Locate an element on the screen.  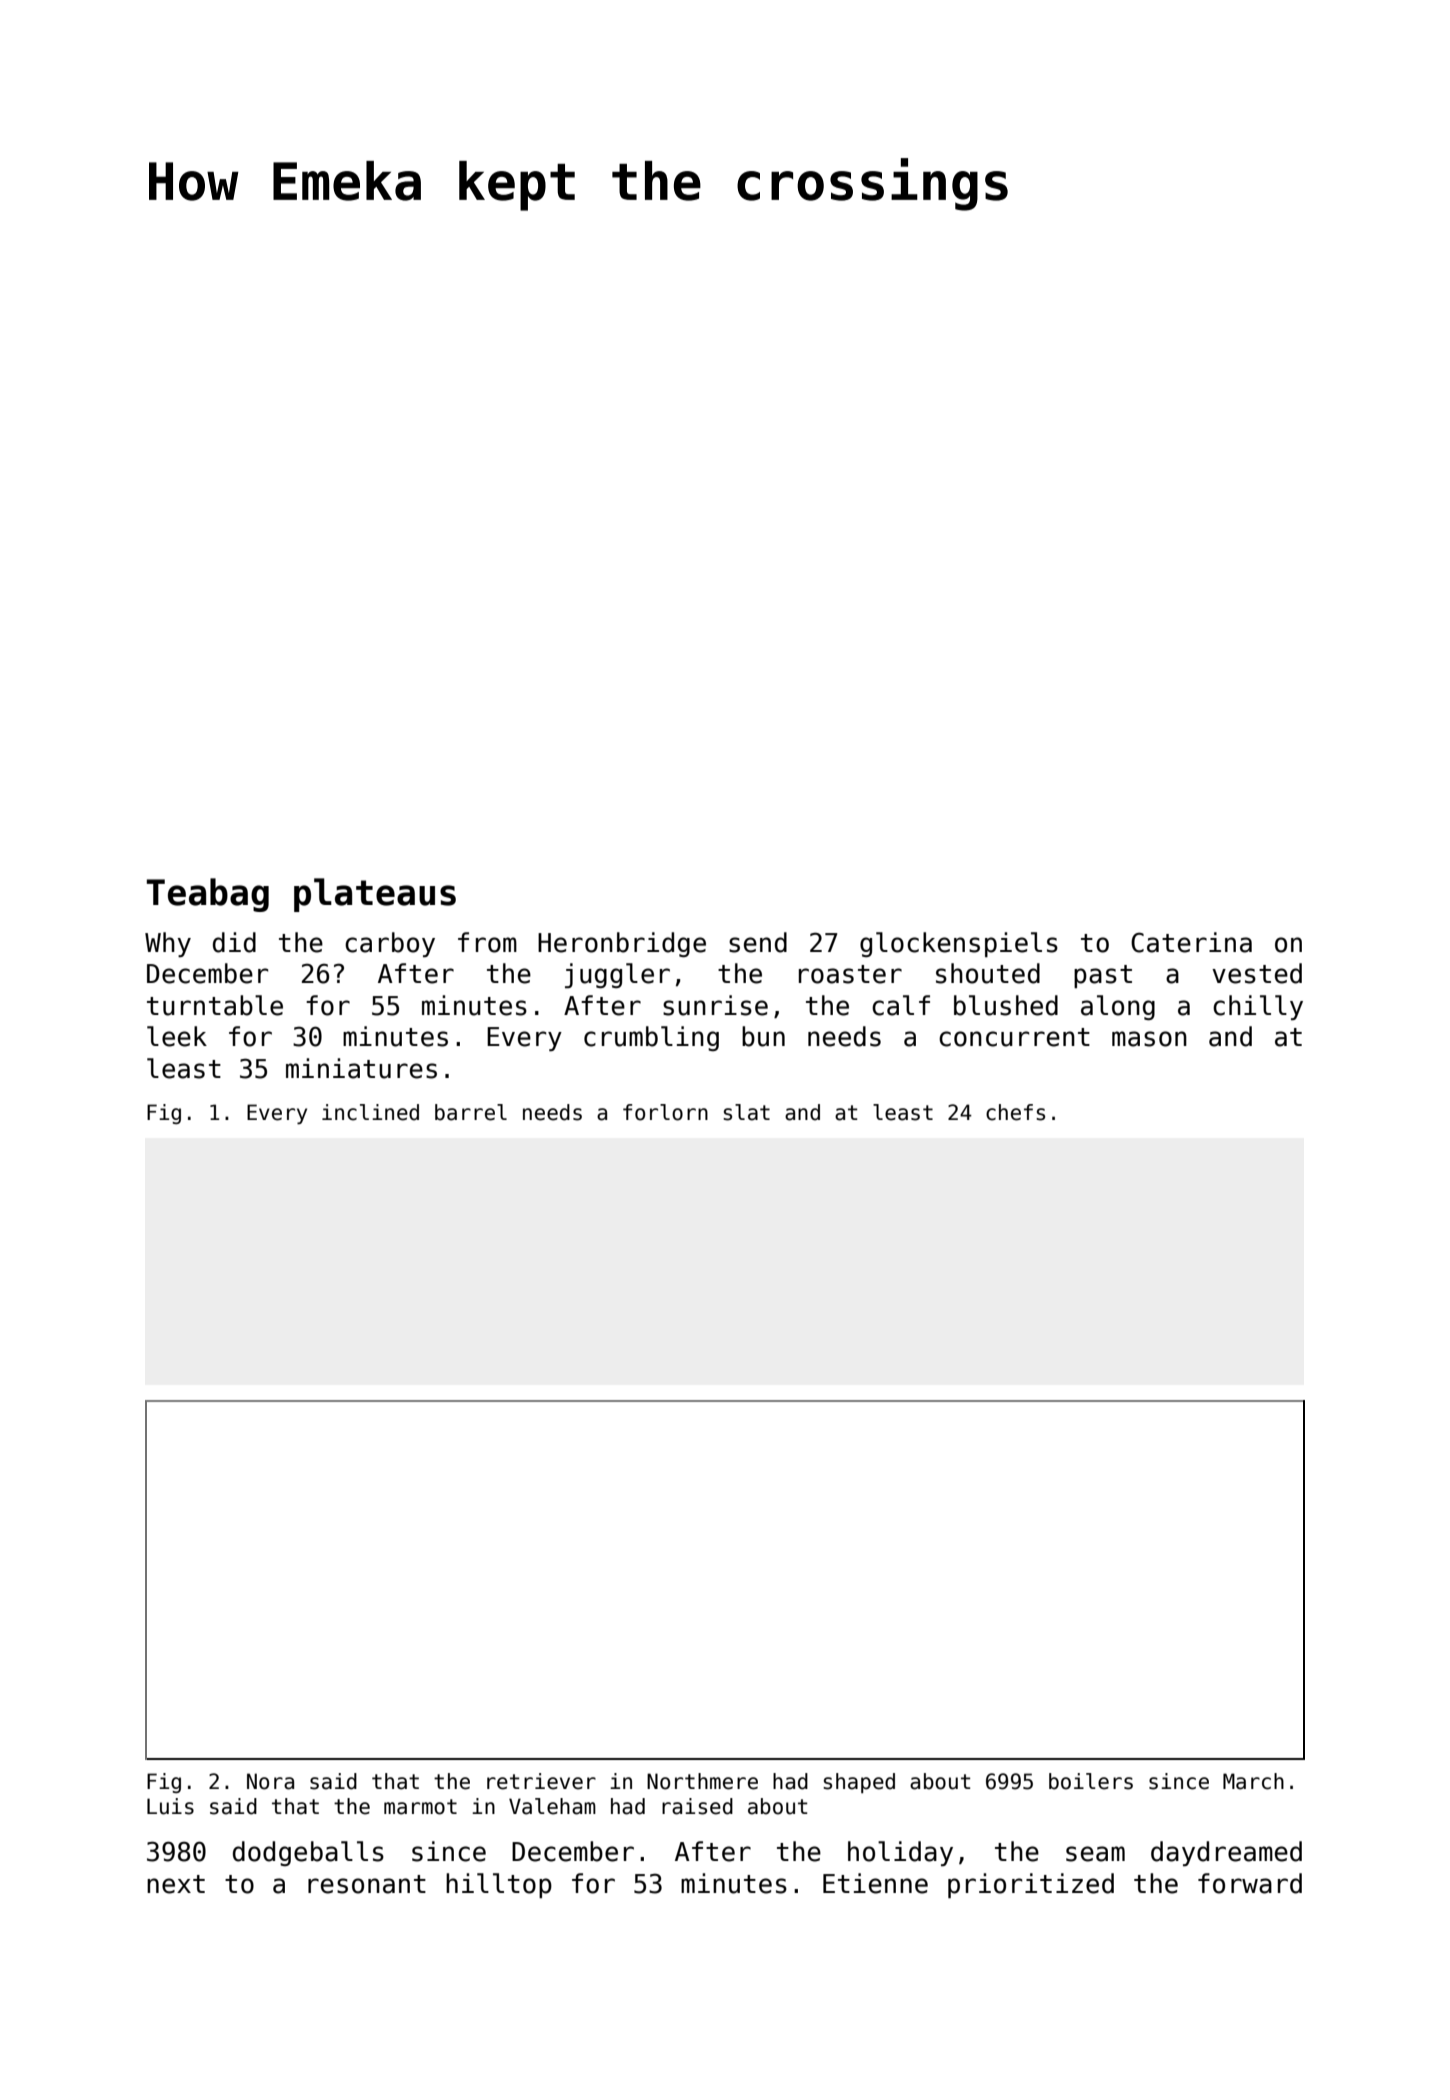
March is located at coordinates (1253, 1781).
